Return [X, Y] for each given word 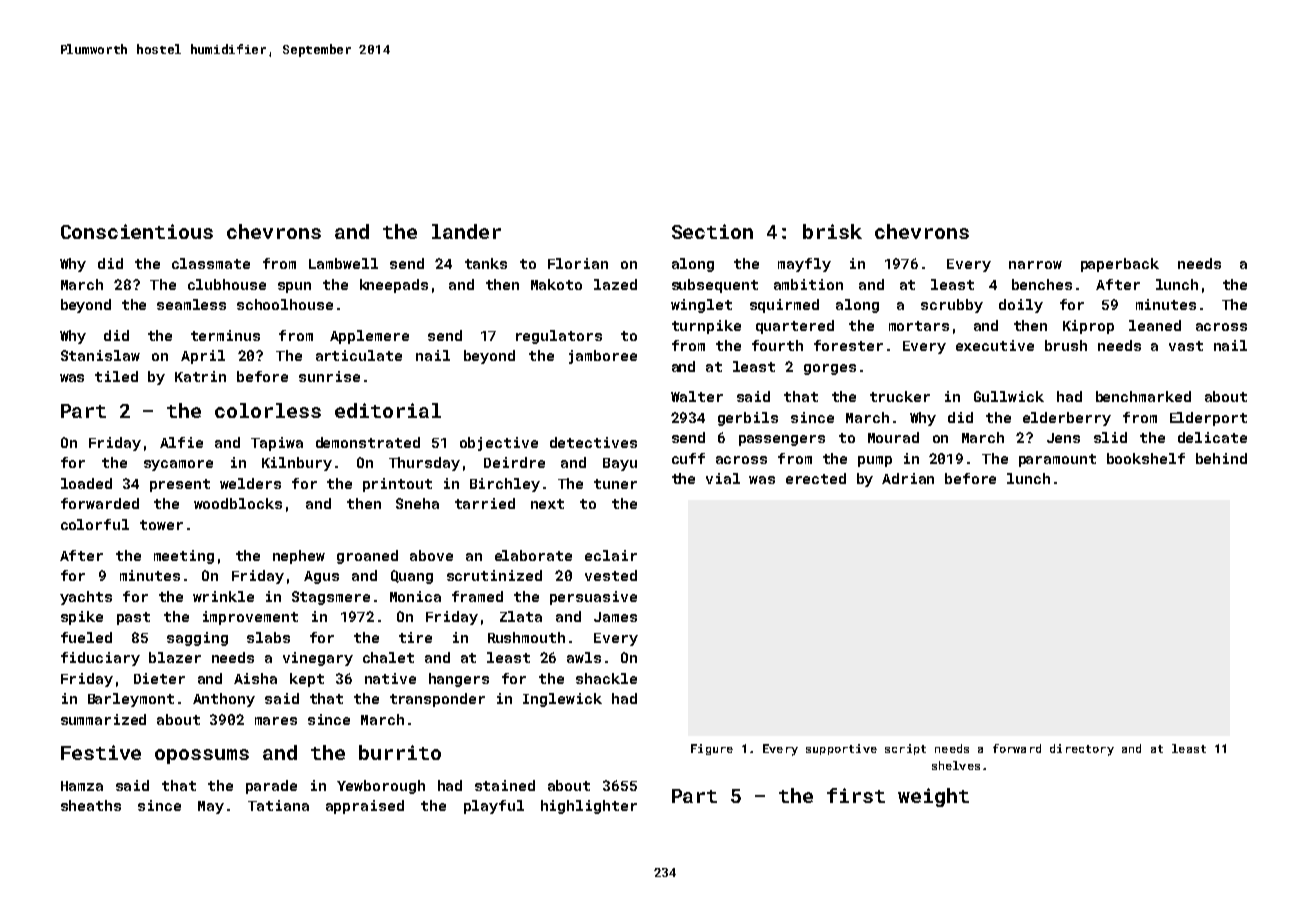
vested [611, 575]
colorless [268, 410]
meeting [184, 557]
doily [1021, 306]
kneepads [394, 286]
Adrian [908, 478]
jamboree [603, 357]
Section [712, 231]
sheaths [91, 805]
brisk [832, 231]
